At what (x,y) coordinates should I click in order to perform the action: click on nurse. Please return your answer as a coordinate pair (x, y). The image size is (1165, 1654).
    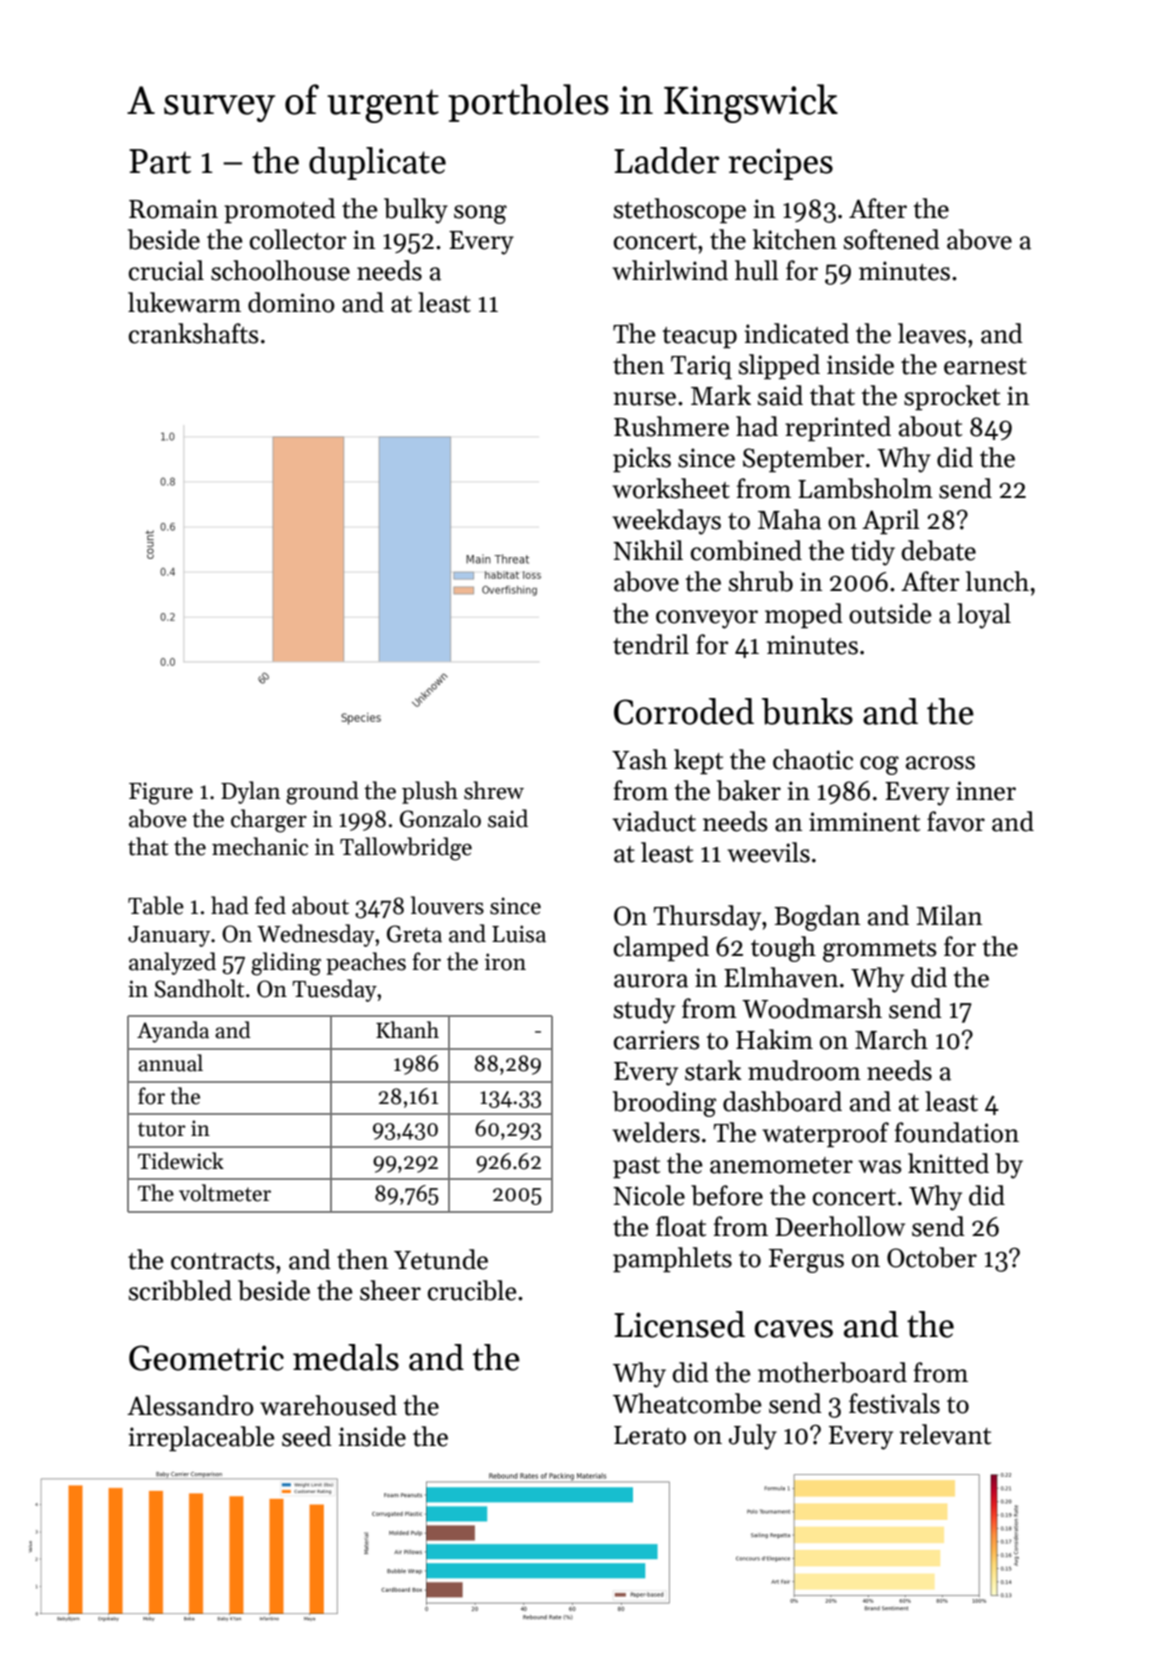
    Looking at the image, I should click on (644, 399).
